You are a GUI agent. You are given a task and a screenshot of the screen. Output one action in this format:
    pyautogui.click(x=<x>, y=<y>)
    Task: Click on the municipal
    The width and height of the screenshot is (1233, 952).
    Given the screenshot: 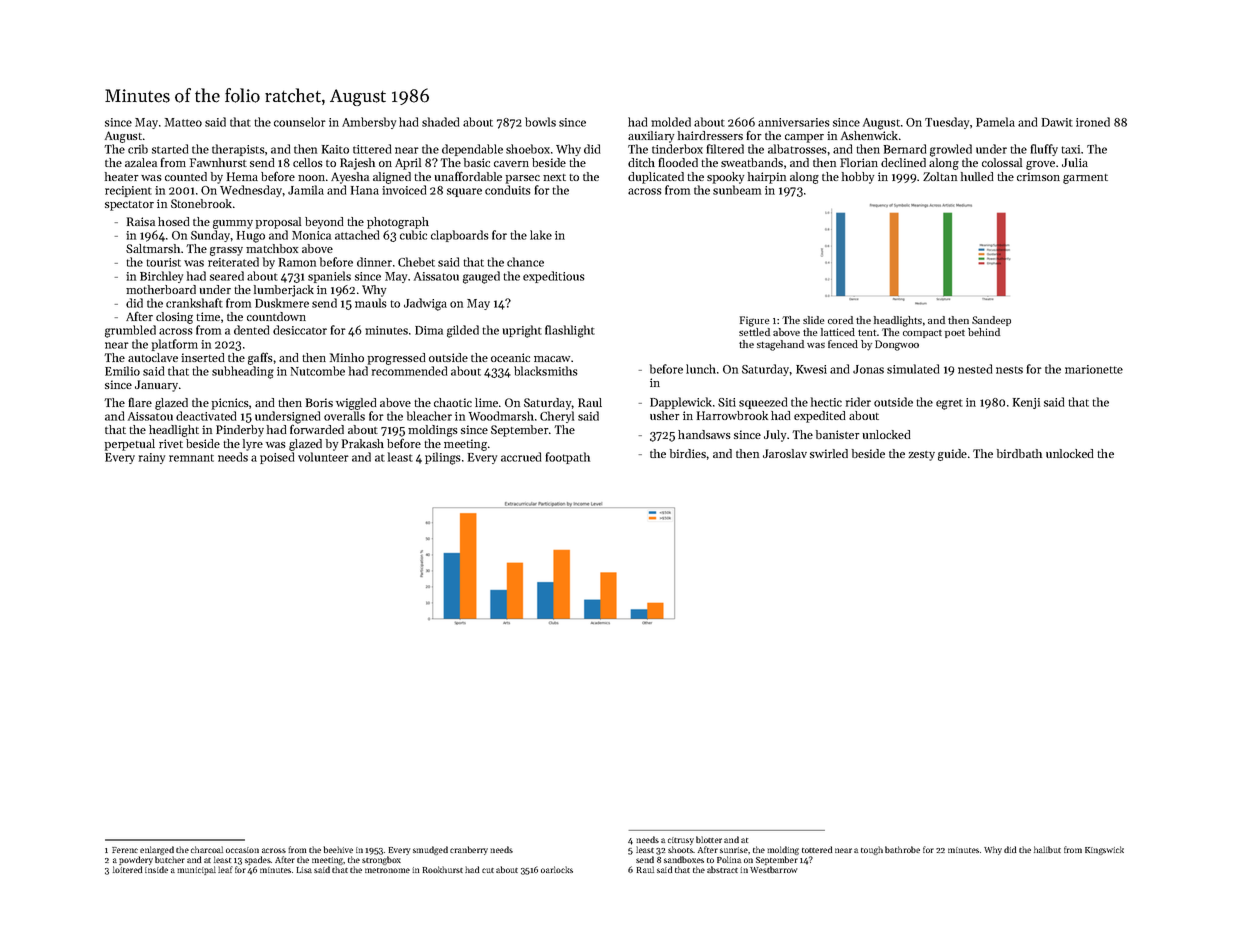 What is the action you would take?
    pyautogui.click(x=196, y=870)
